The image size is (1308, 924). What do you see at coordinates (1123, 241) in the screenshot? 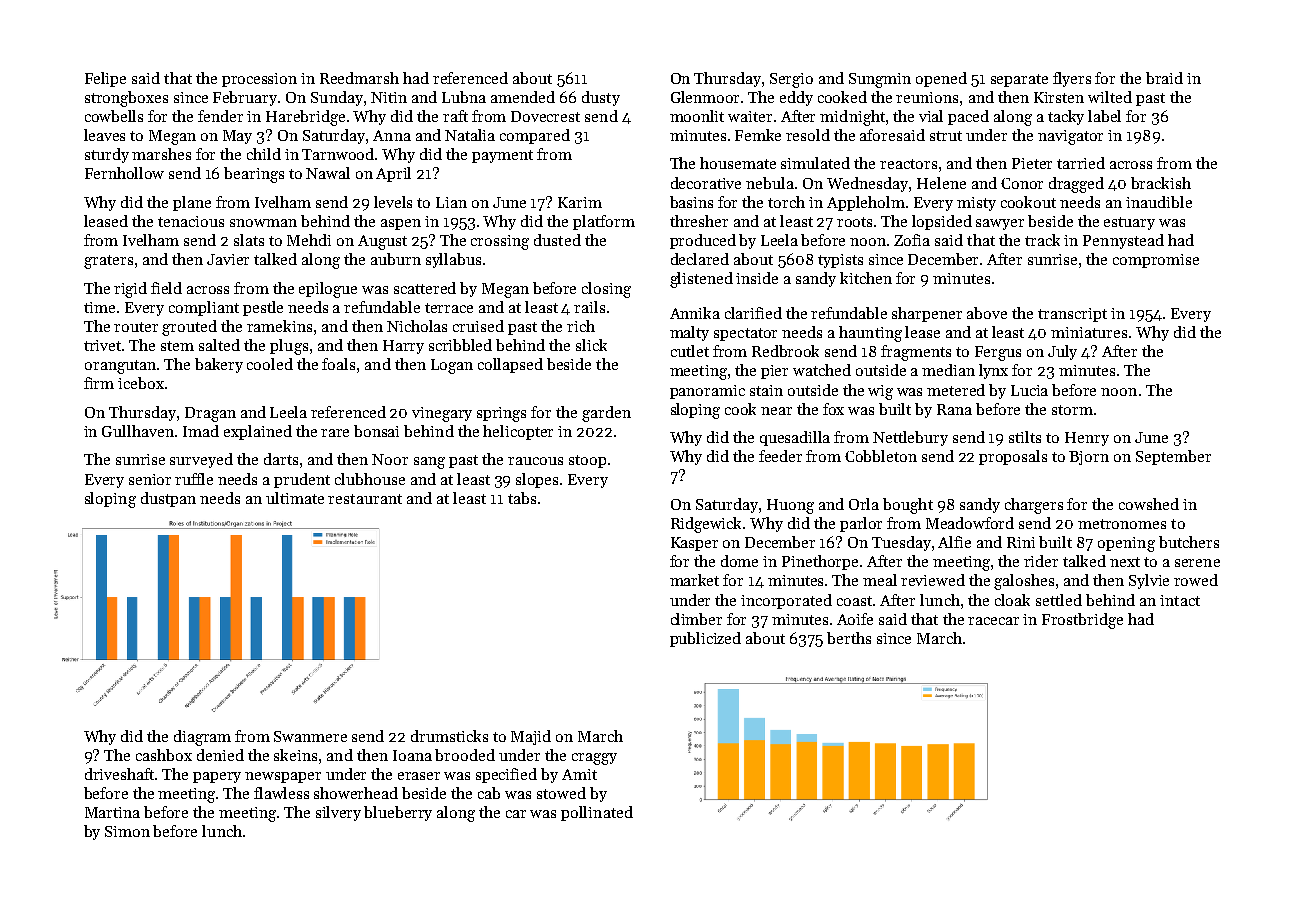
I see `Pennystead` at bounding box center [1123, 241].
